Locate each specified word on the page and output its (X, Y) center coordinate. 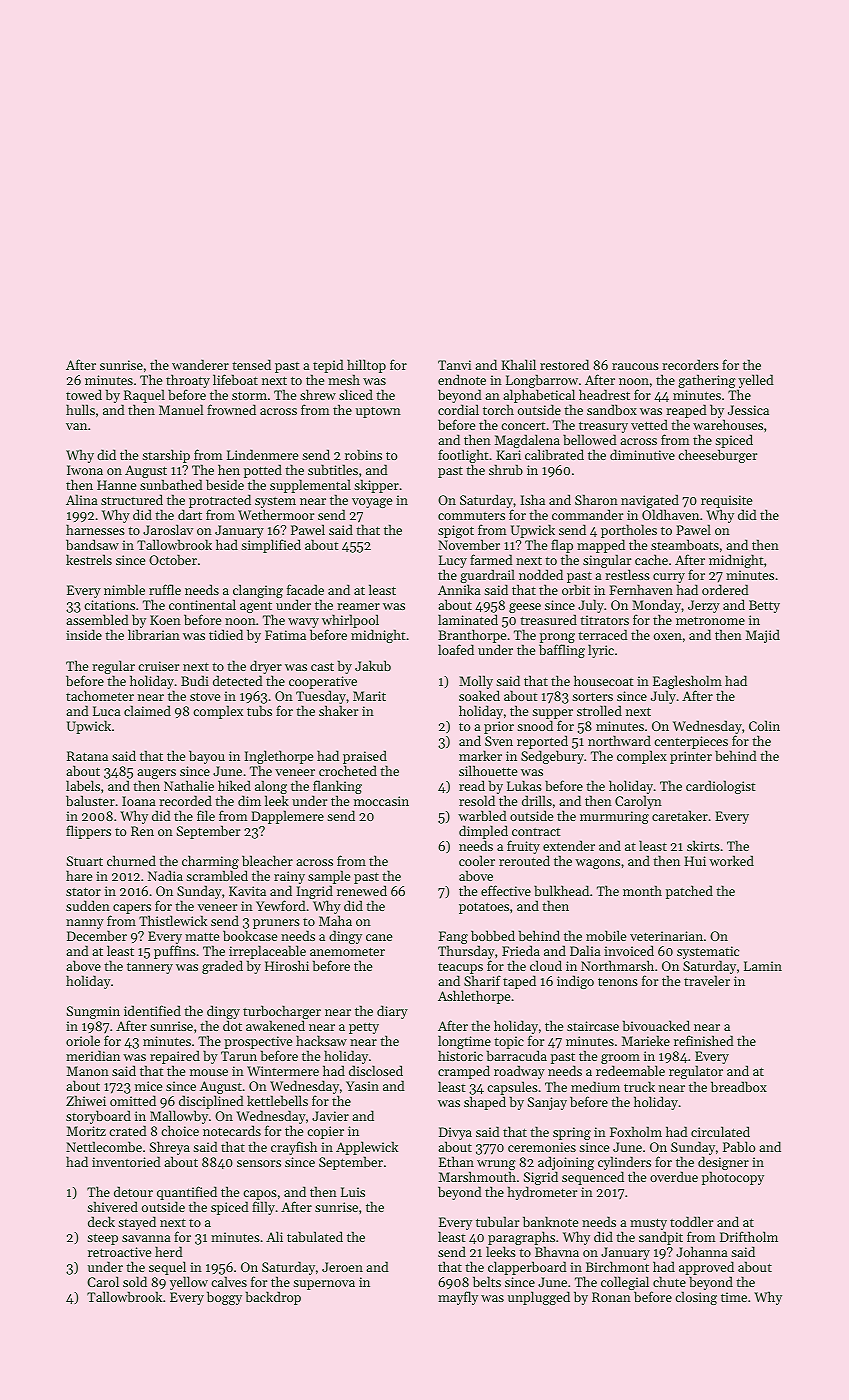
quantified (187, 1193)
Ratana (87, 756)
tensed (251, 364)
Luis (353, 1192)
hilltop (366, 366)
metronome (710, 621)
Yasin (362, 1086)
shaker (338, 710)
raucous (635, 366)
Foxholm (636, 1131)
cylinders (624, 1163)
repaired (175, 1058)
